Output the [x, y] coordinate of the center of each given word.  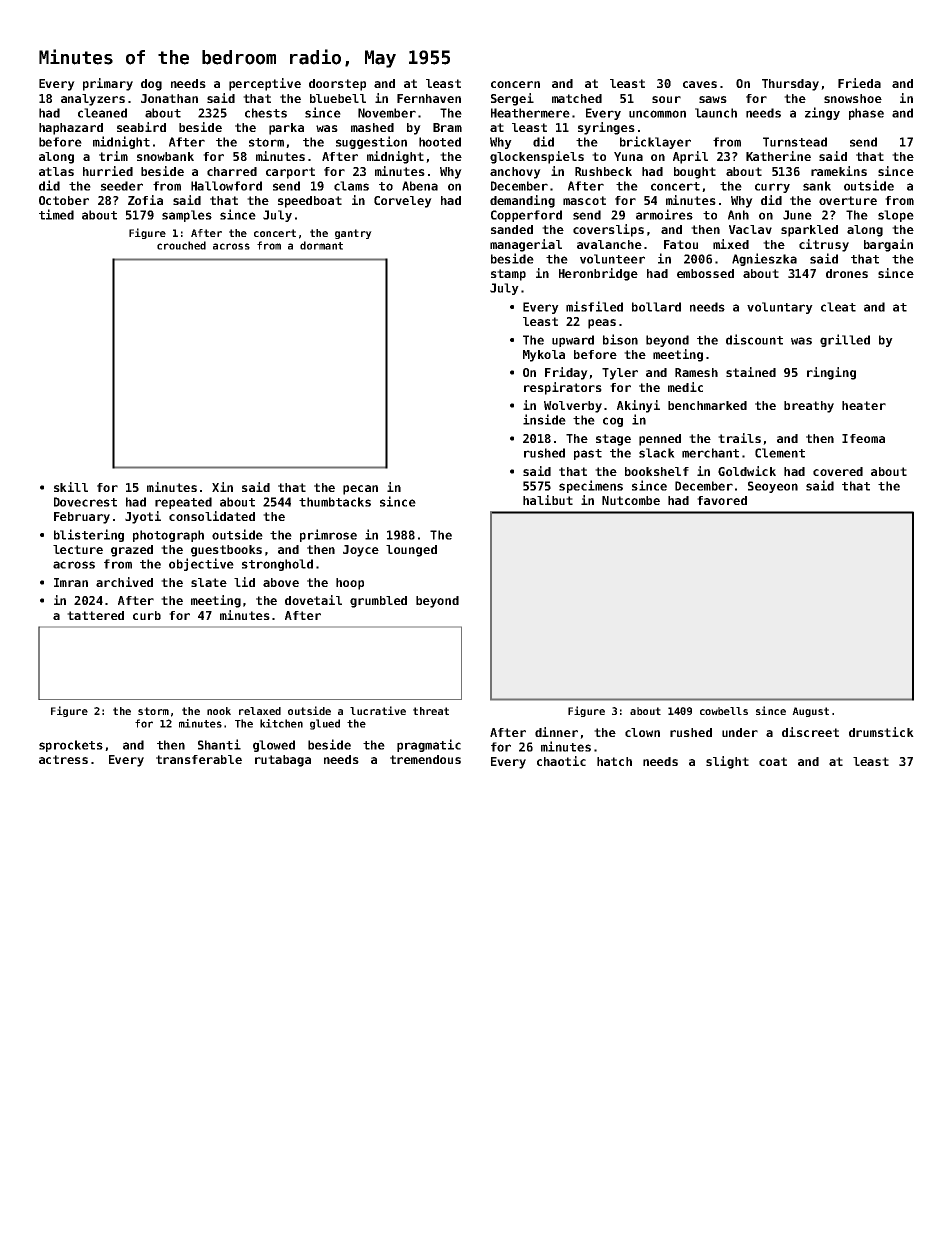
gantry [353, 234]
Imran [71, 582]
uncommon [657, 114]
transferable [199, 759]
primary [108, 84]
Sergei [512, 99]
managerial [526, 245]
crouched [181, 245]
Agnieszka [764, 259]
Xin [222, 487]
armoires [664, 214]
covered [838, 471]
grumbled [378, 602]
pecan [360, 490]
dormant [321, 245]
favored [722, 500]
